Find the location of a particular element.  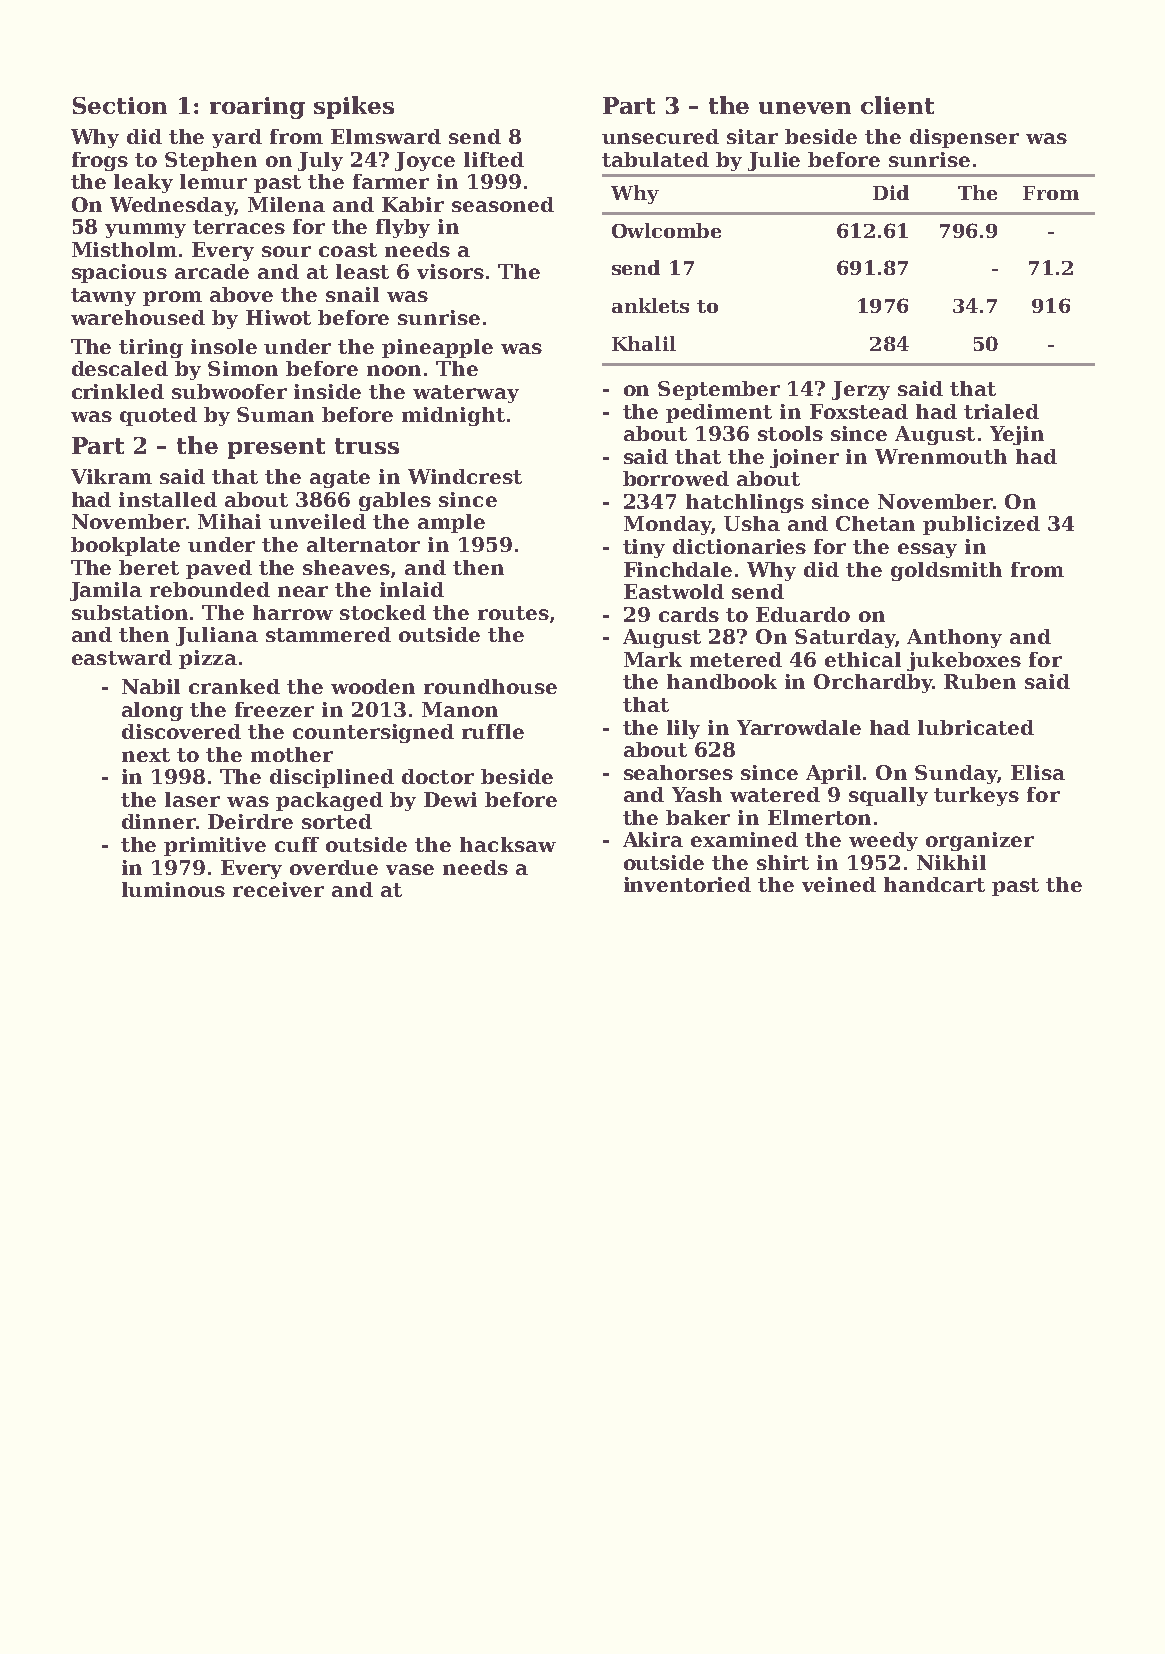

publicized is located at coordinates (981, 525).
